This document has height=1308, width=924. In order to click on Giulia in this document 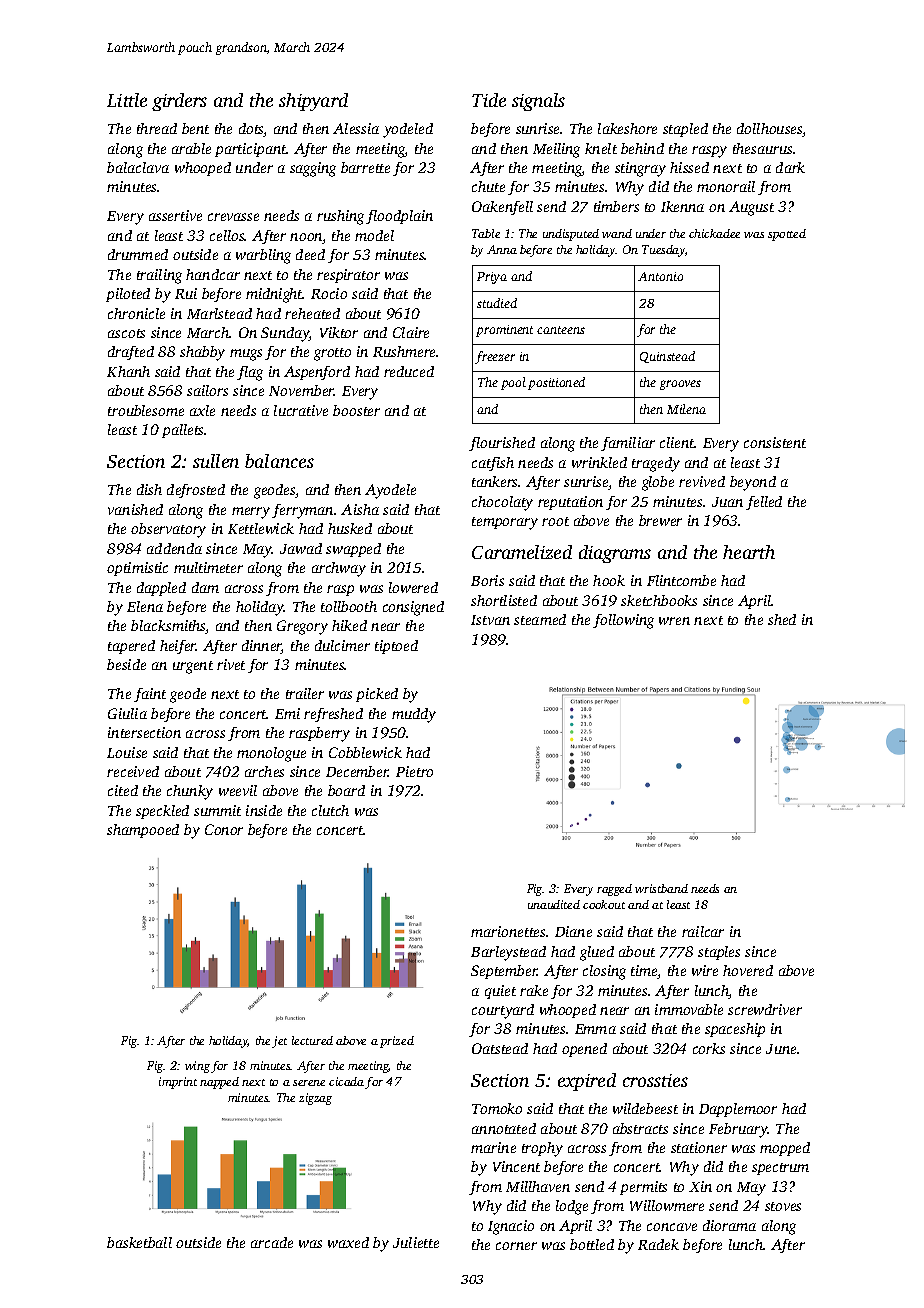, I will do `click(127, 713)`.
